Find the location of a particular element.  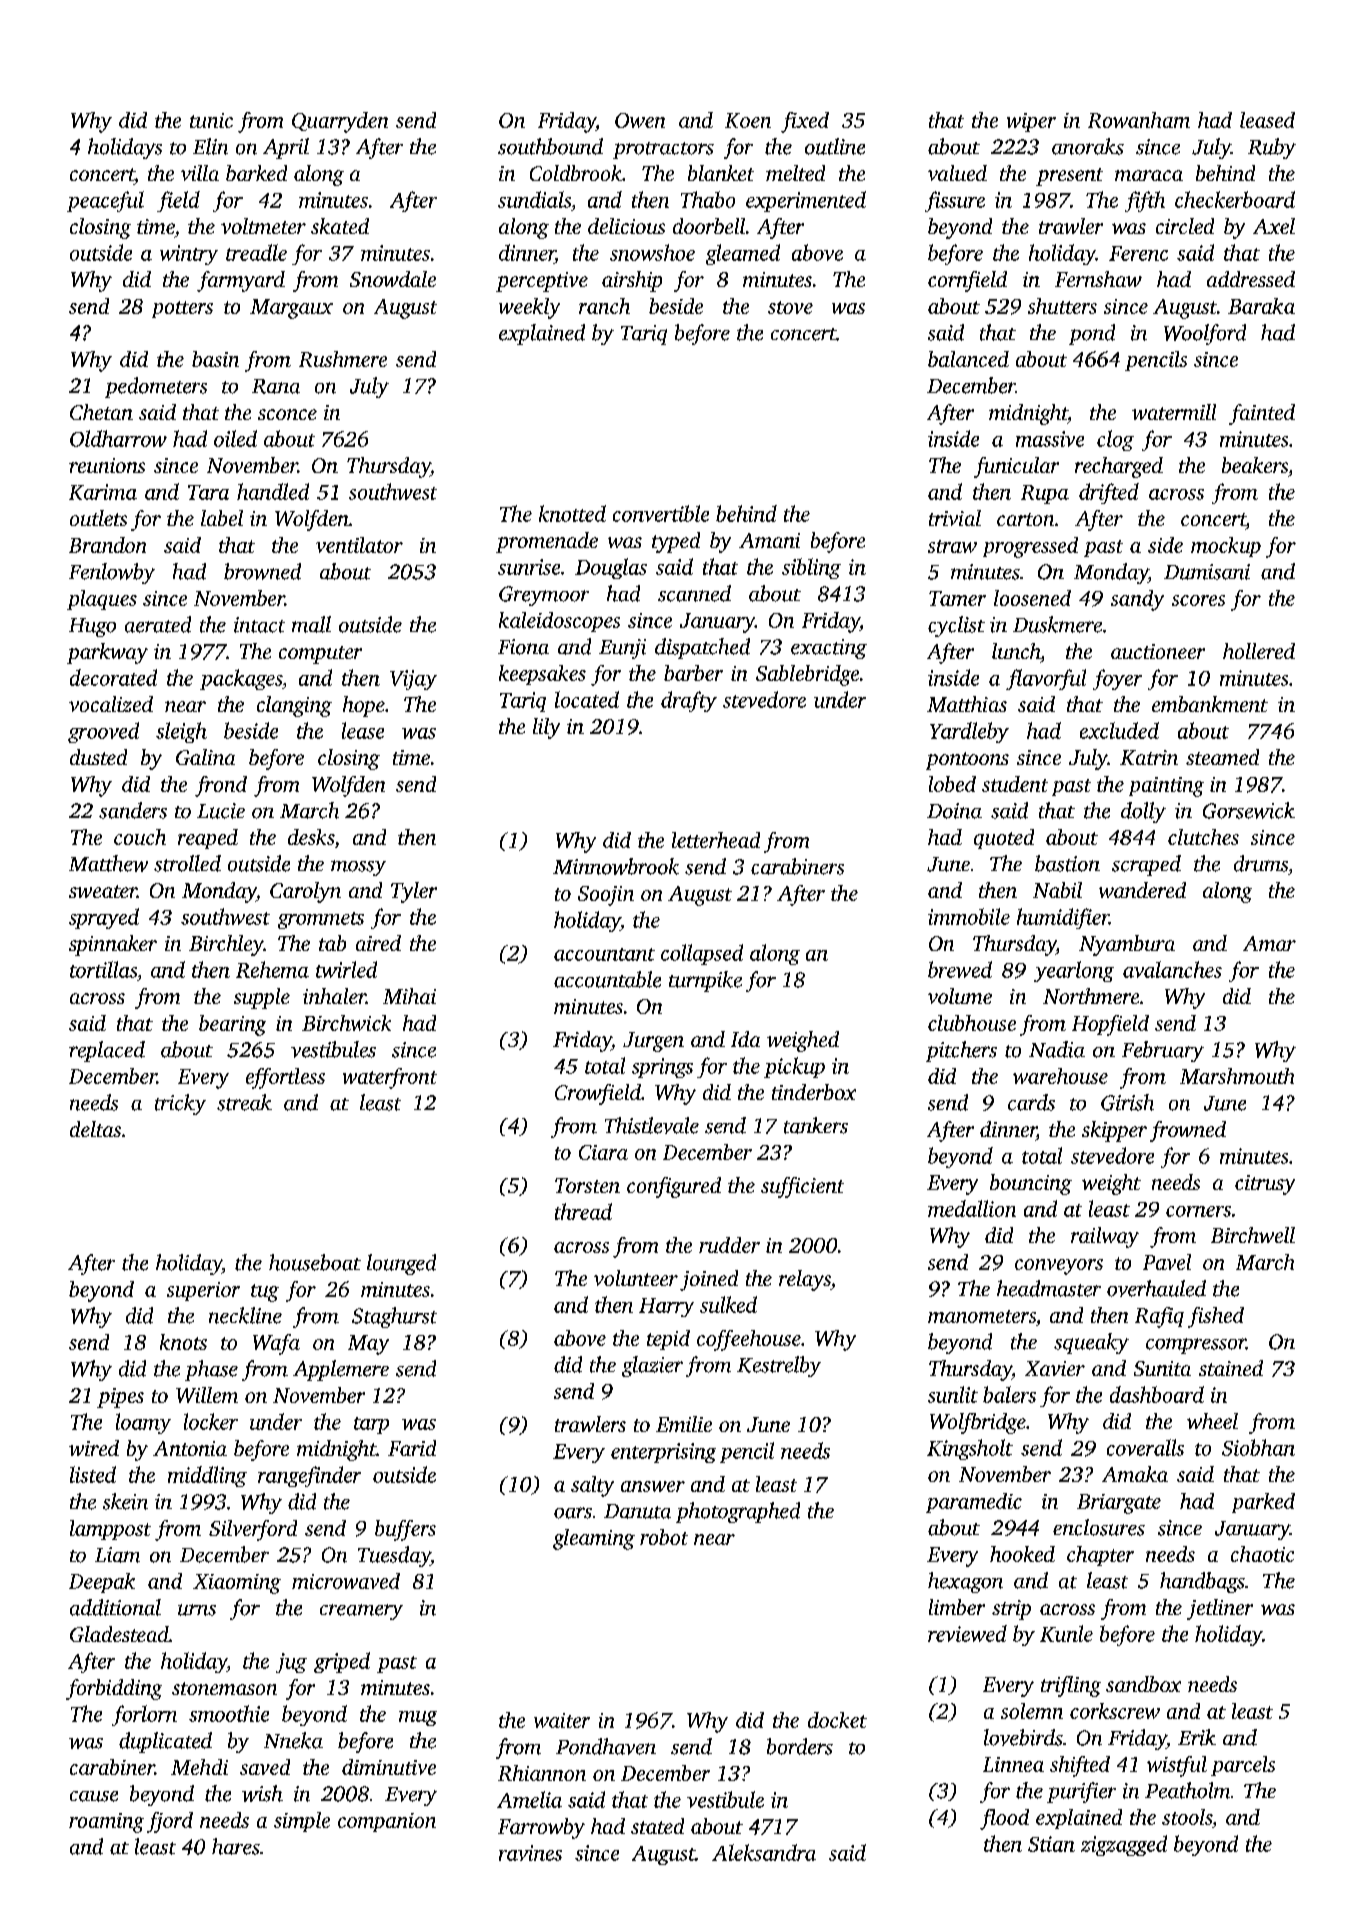

aerated is located at coordinates (158, 624).
